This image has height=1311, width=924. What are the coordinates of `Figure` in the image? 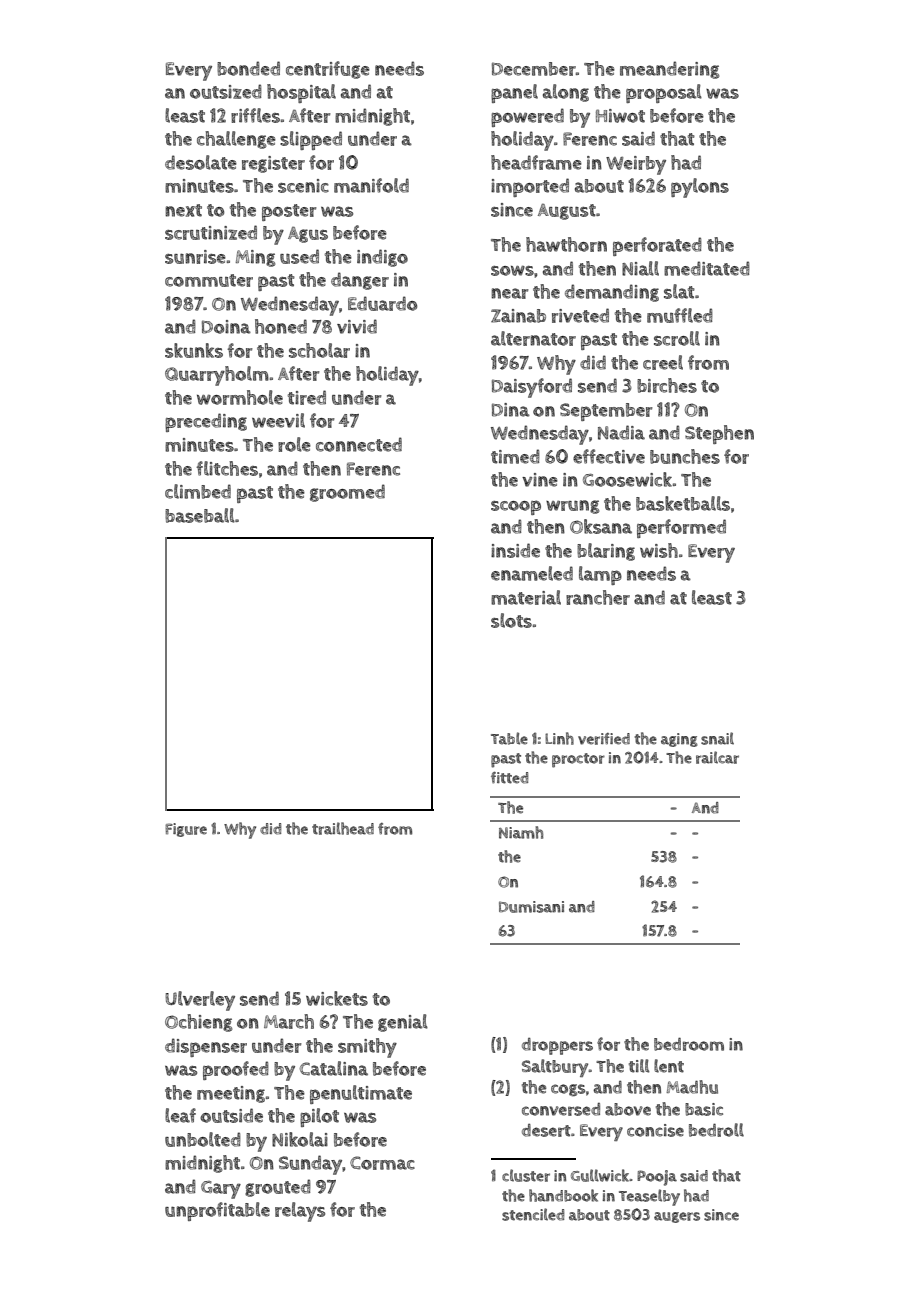 It's located at (186, 830).
